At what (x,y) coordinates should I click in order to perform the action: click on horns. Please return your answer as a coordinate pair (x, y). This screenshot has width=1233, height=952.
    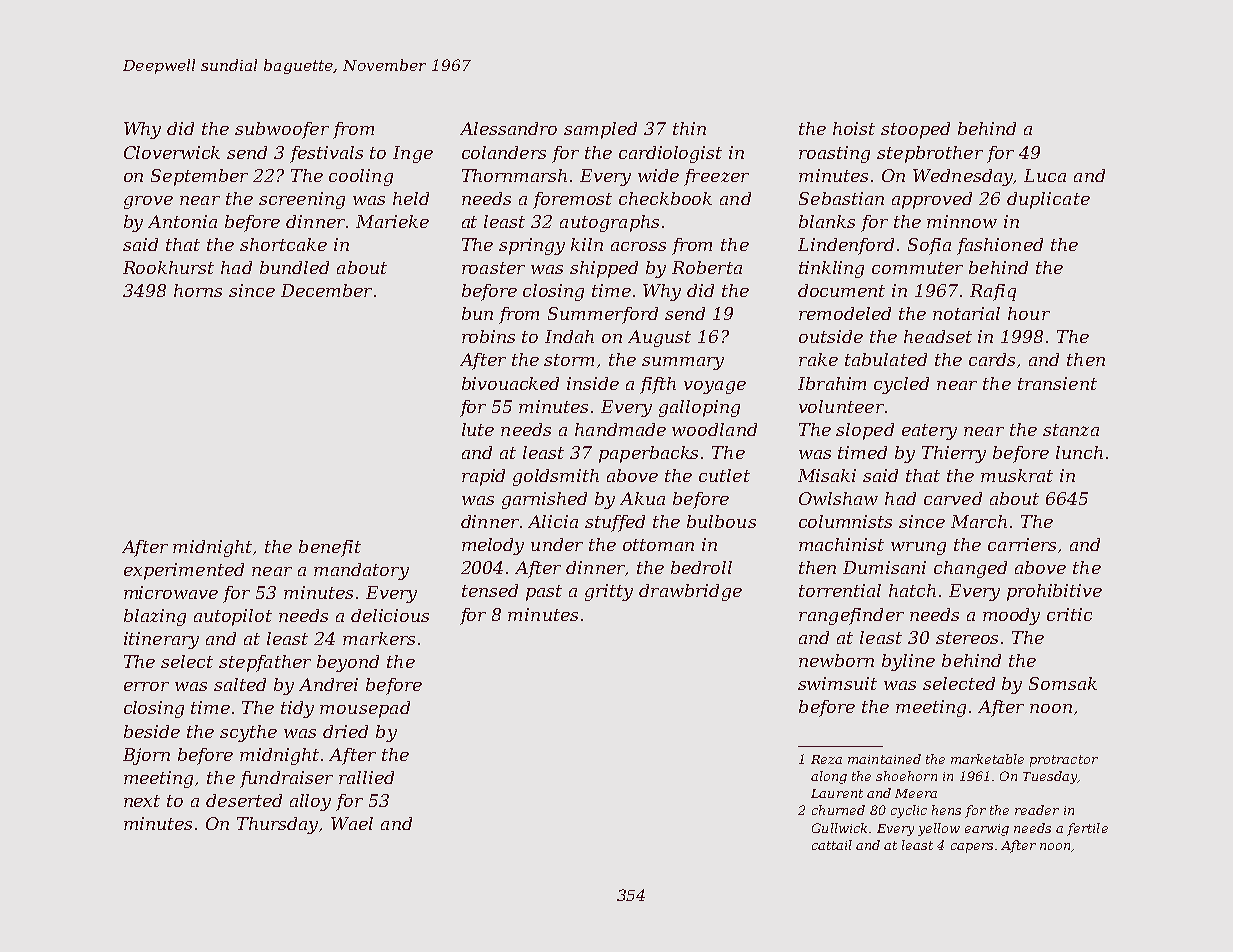
    Looking at the image, I should click on (198, 290).
